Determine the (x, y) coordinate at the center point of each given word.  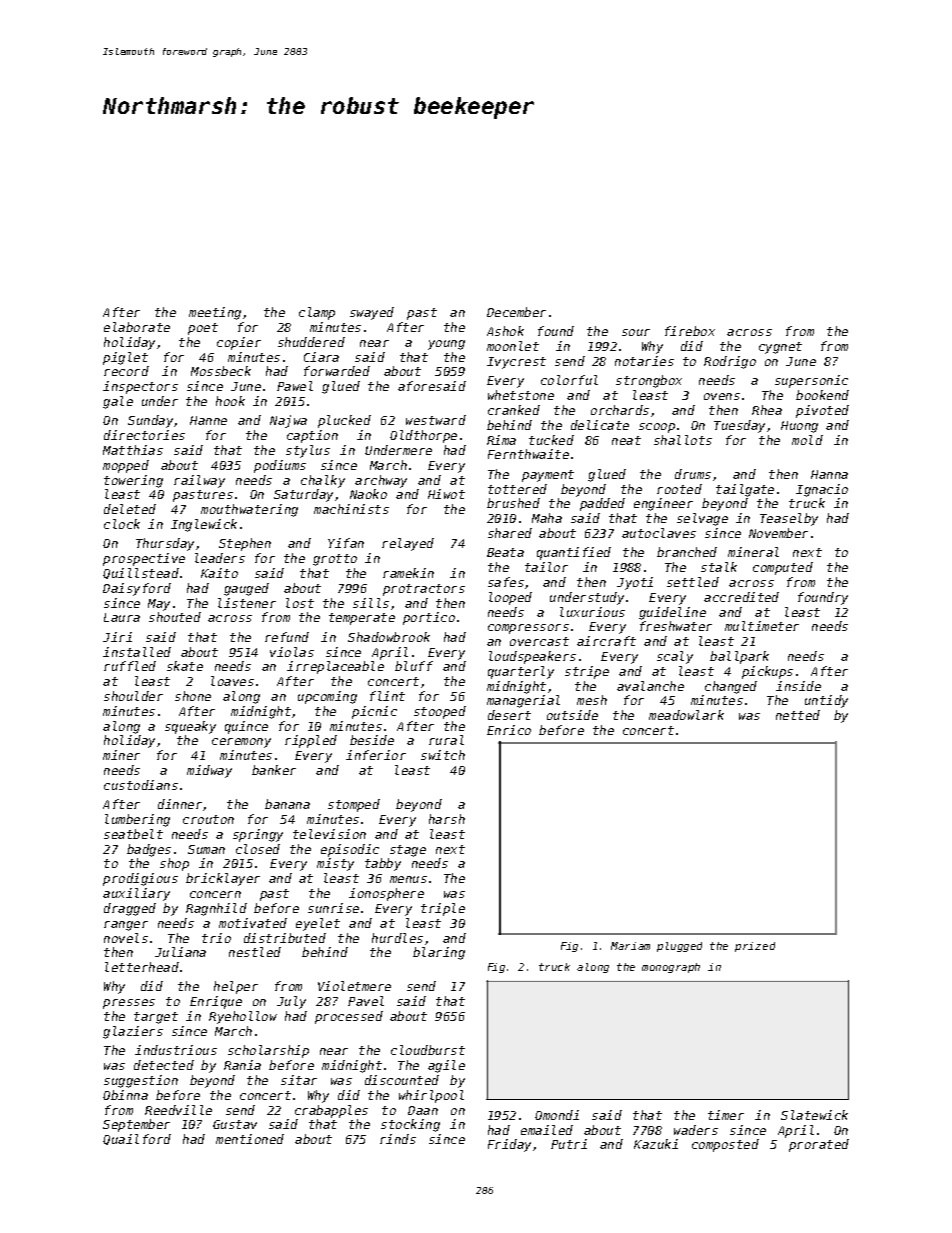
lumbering (137, 820)
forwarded (337, 371)
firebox (690, 331)
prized (755, 947)
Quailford (137, 1139)
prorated (819, 1145)
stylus (308, 451)
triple (443, 909)
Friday (509, 1145)
